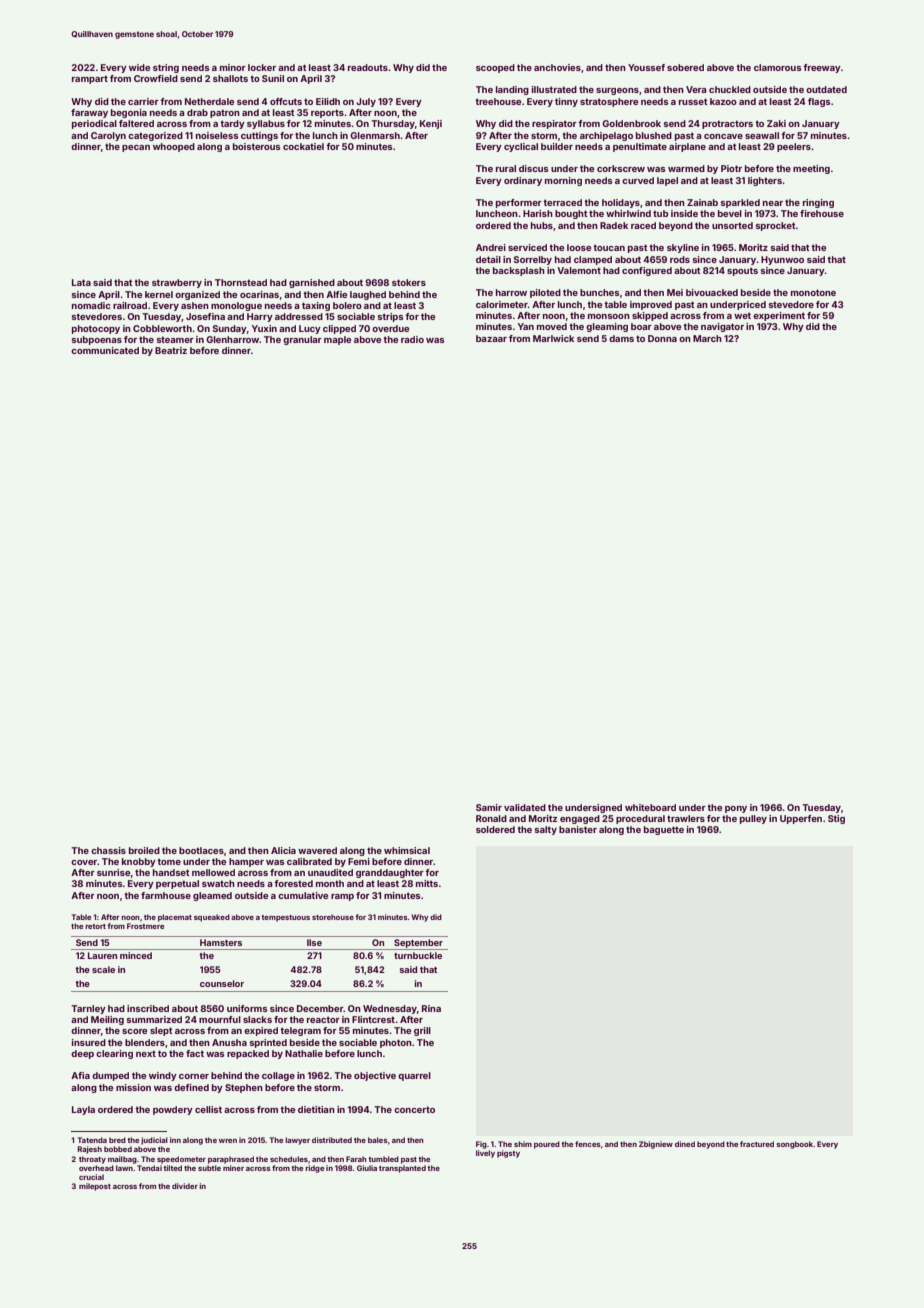  I want to click on offcuts, so click(286, 101).
